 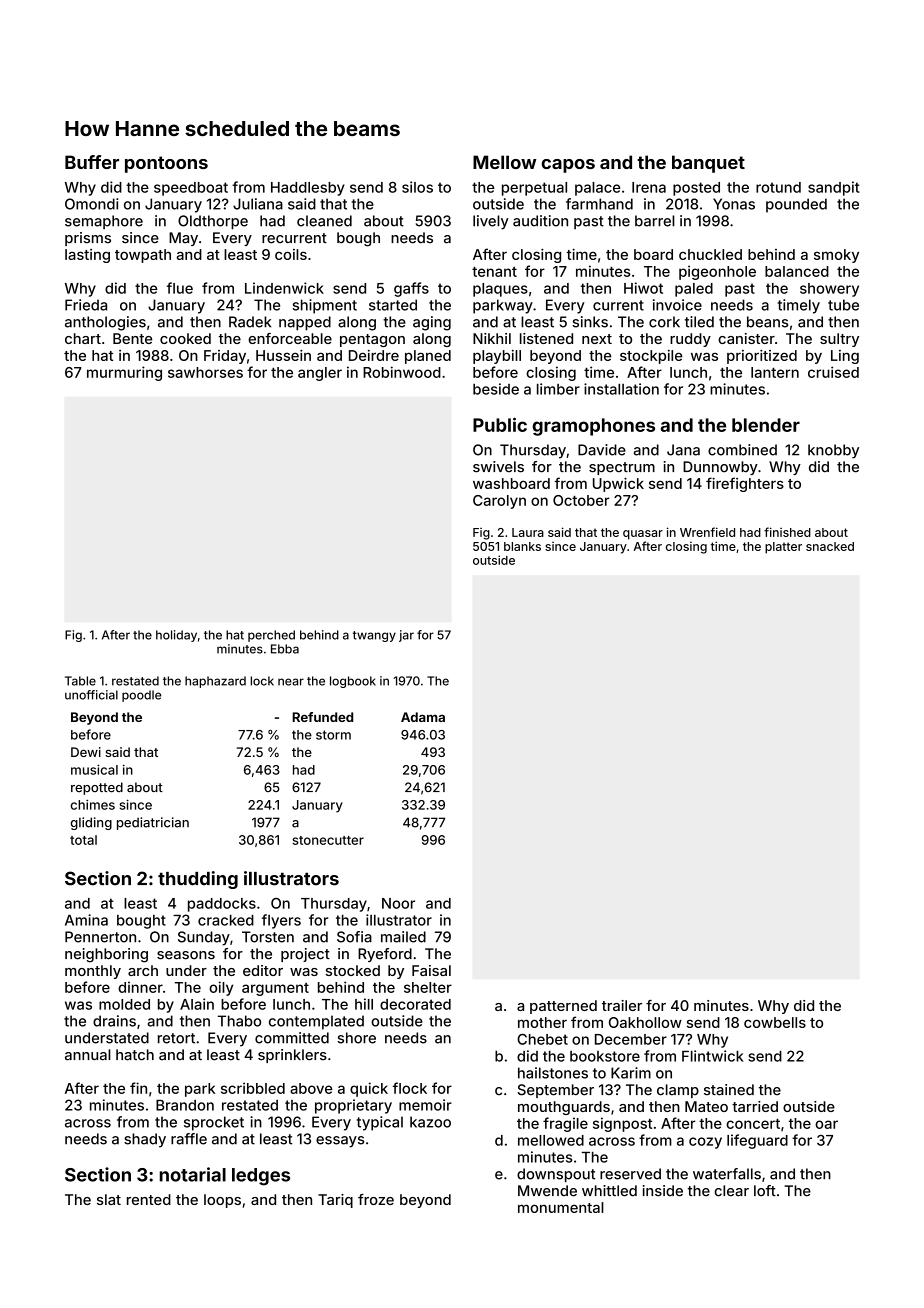 I want to click on balanced, so click(x=797, y=271).
